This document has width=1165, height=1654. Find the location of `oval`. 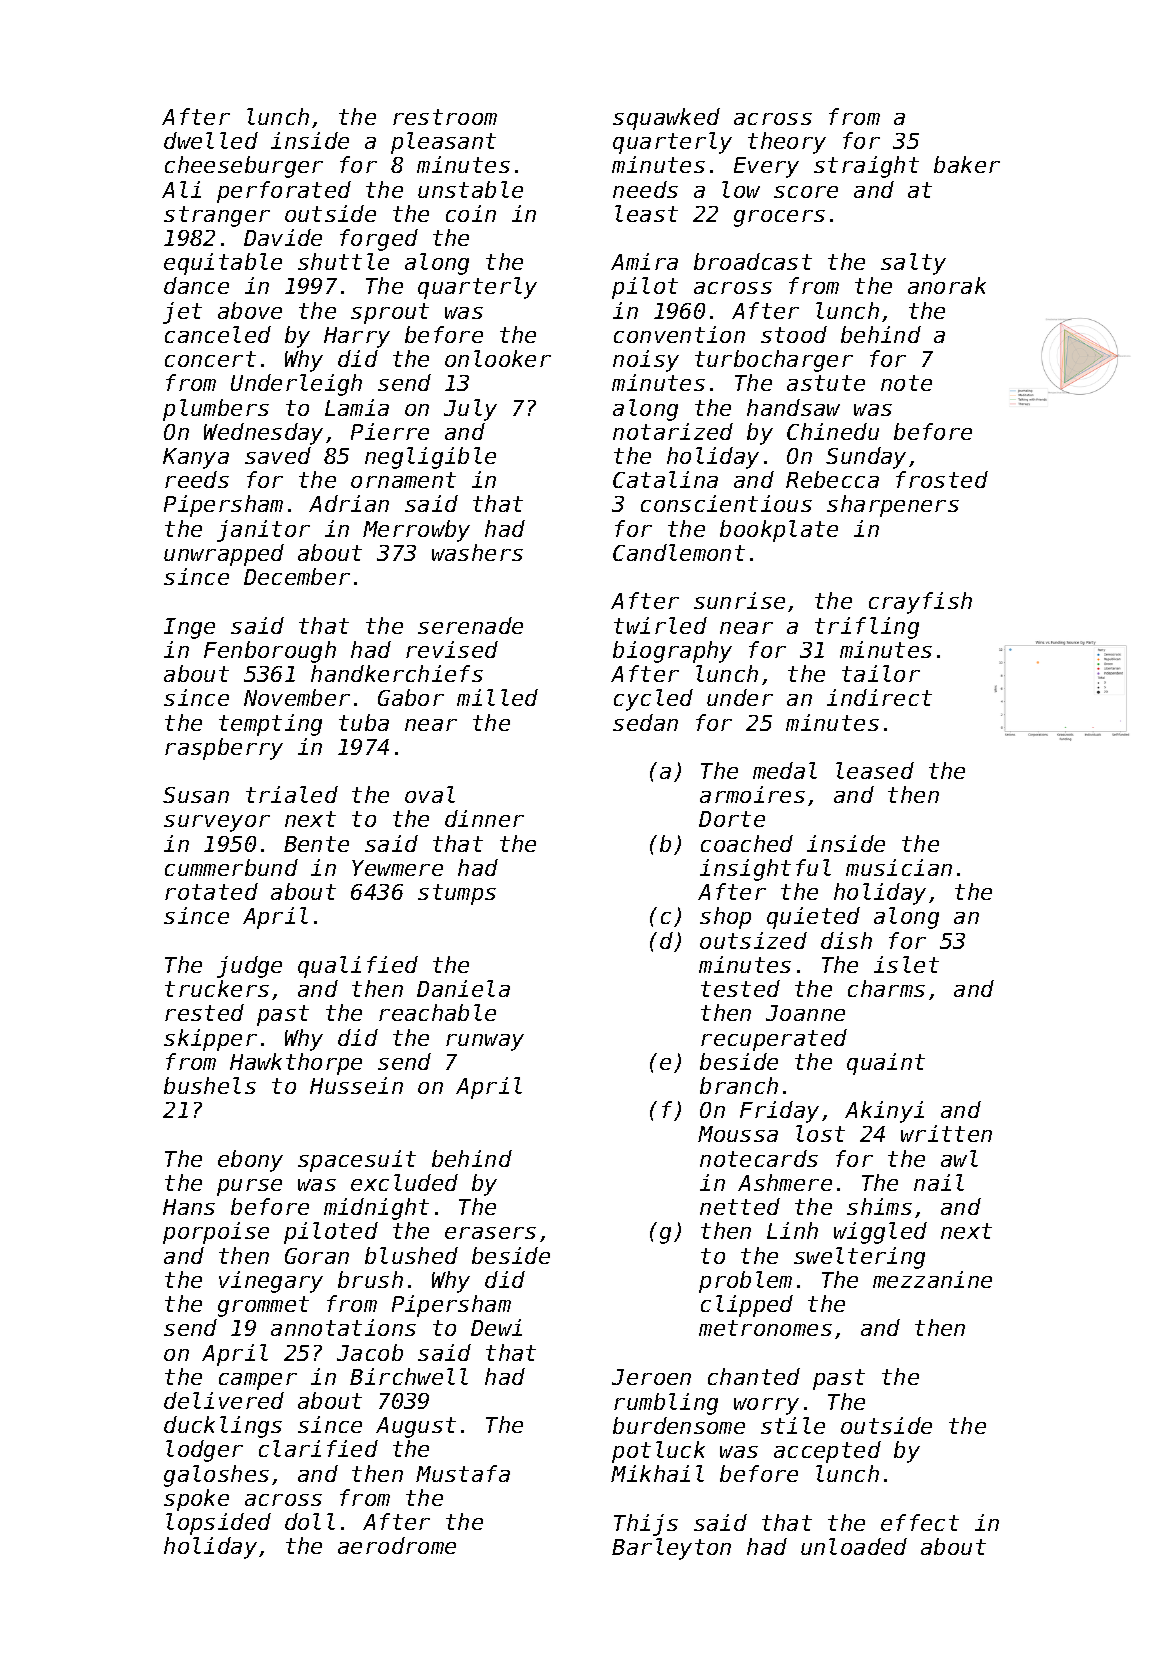

oval is located at coordinates (430, 794).
